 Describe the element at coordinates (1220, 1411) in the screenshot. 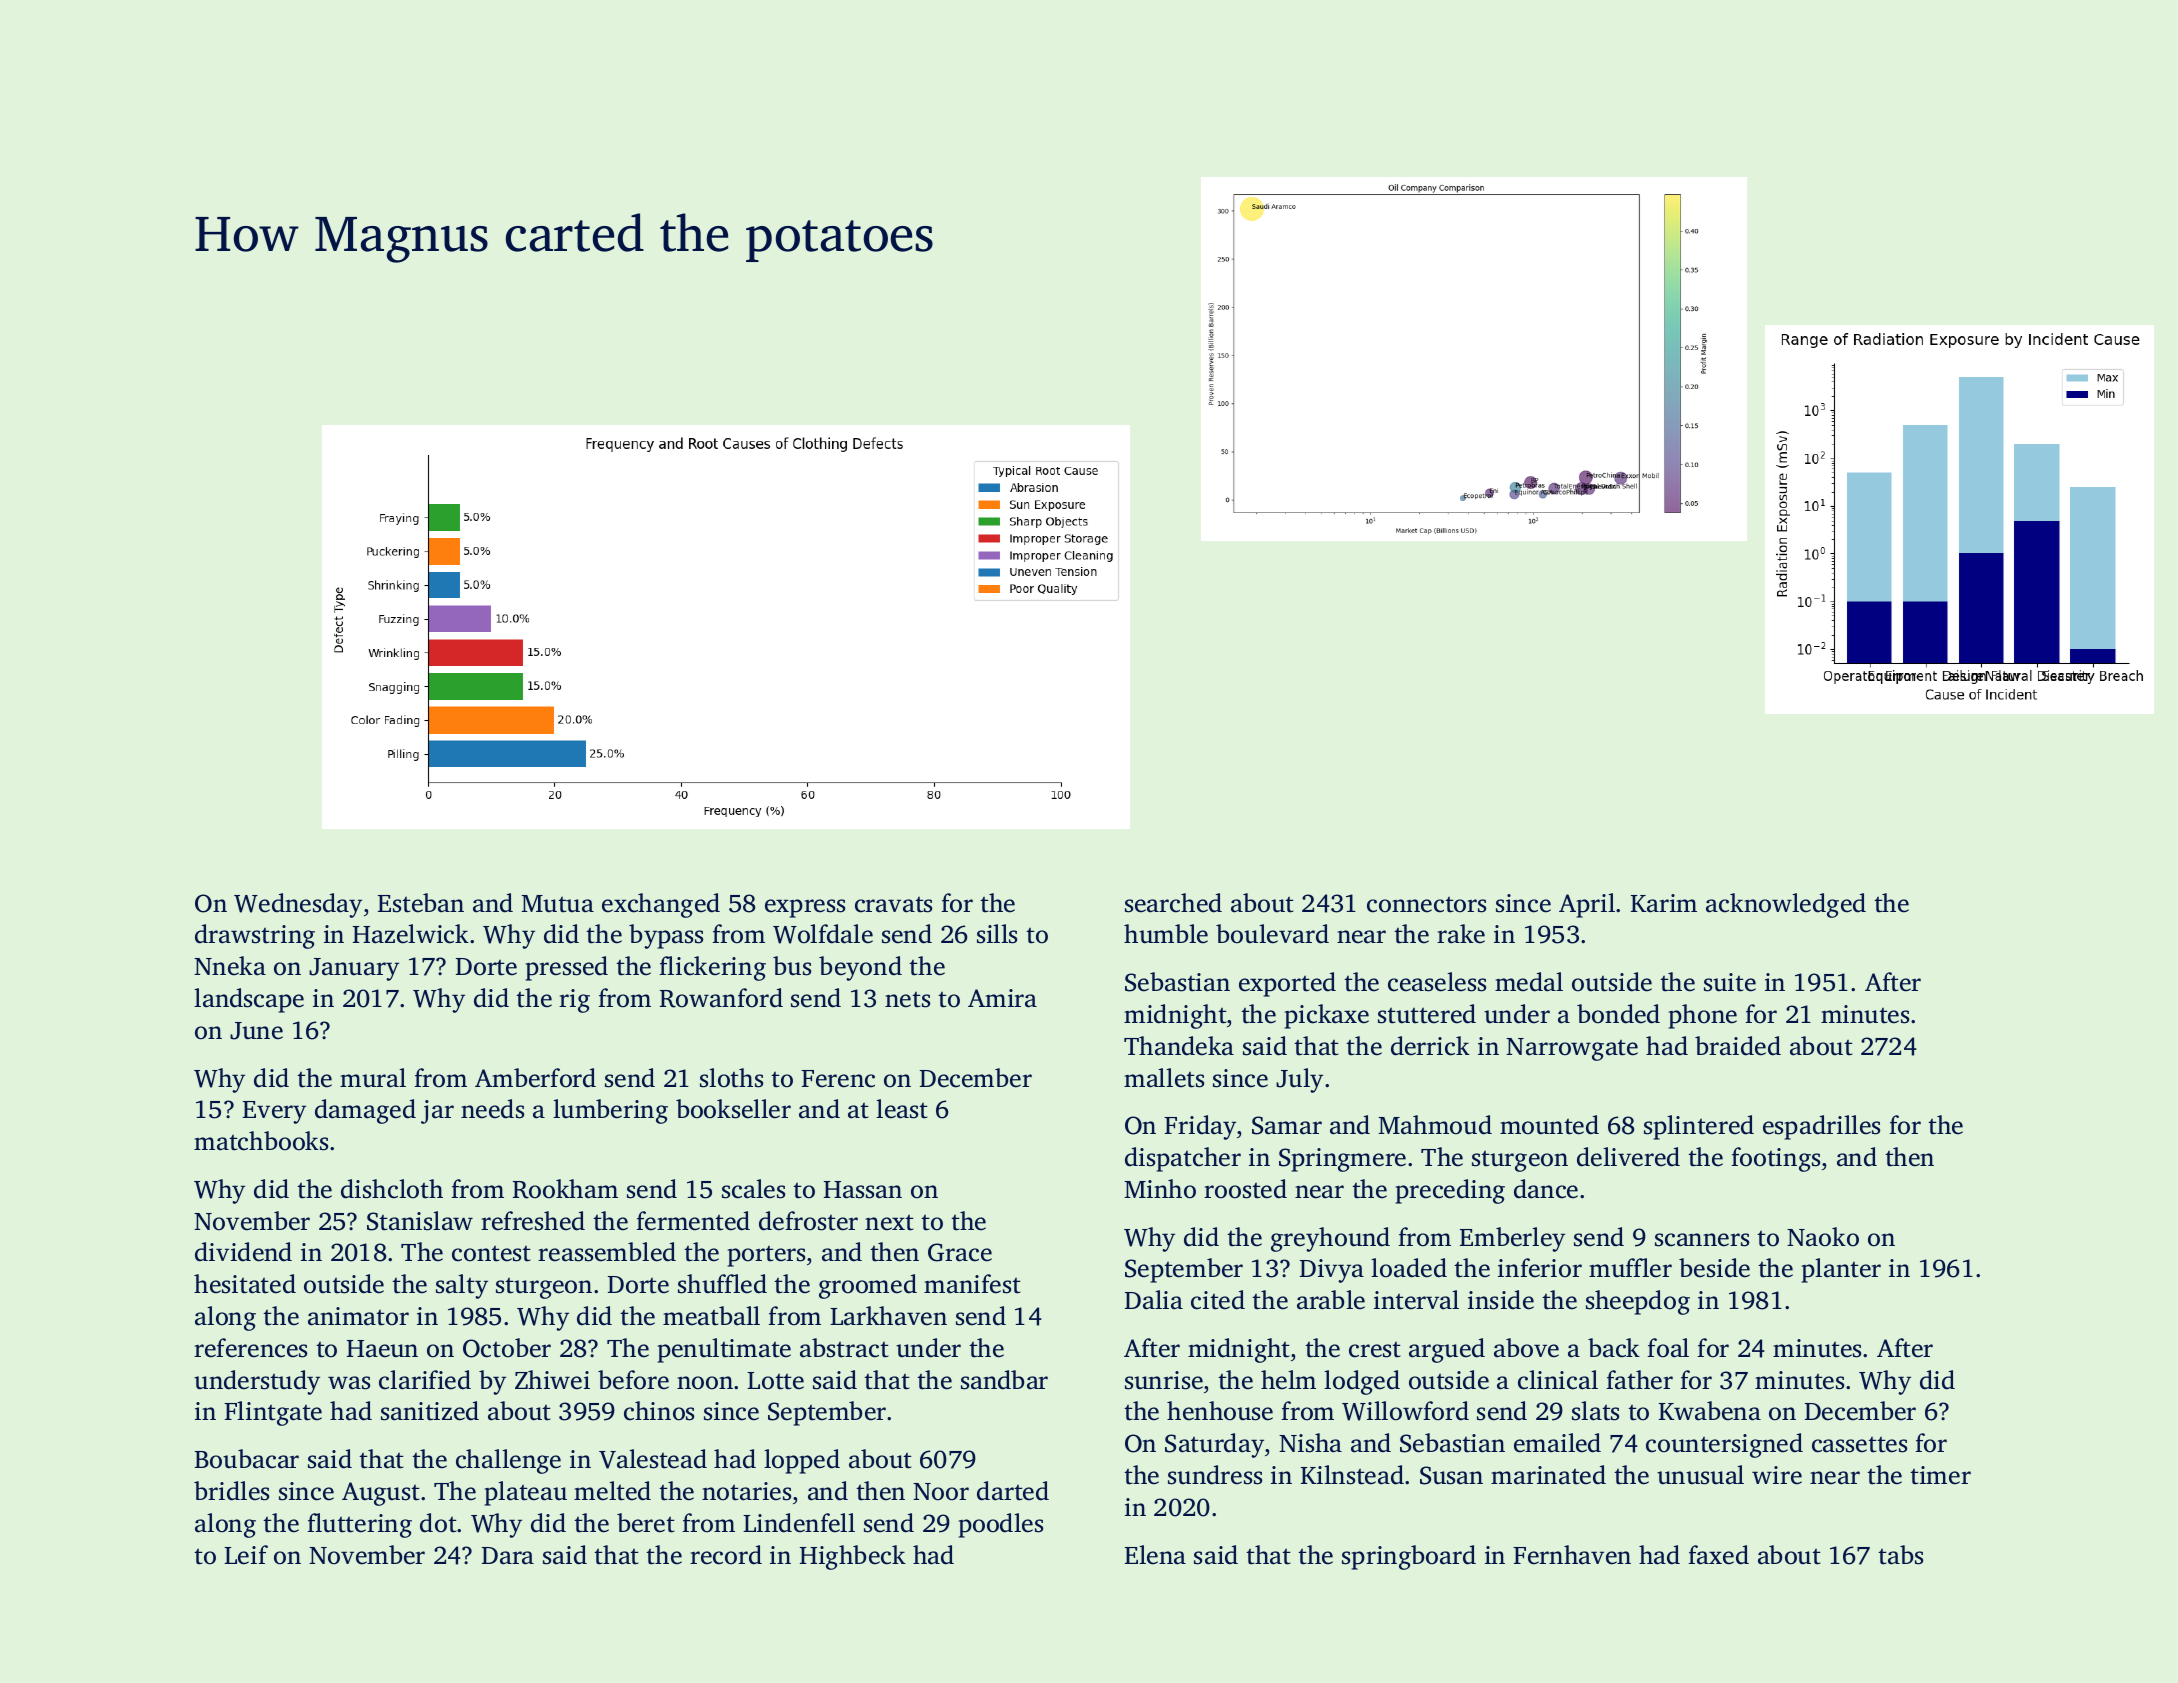

I see `henhouse` at that location.
